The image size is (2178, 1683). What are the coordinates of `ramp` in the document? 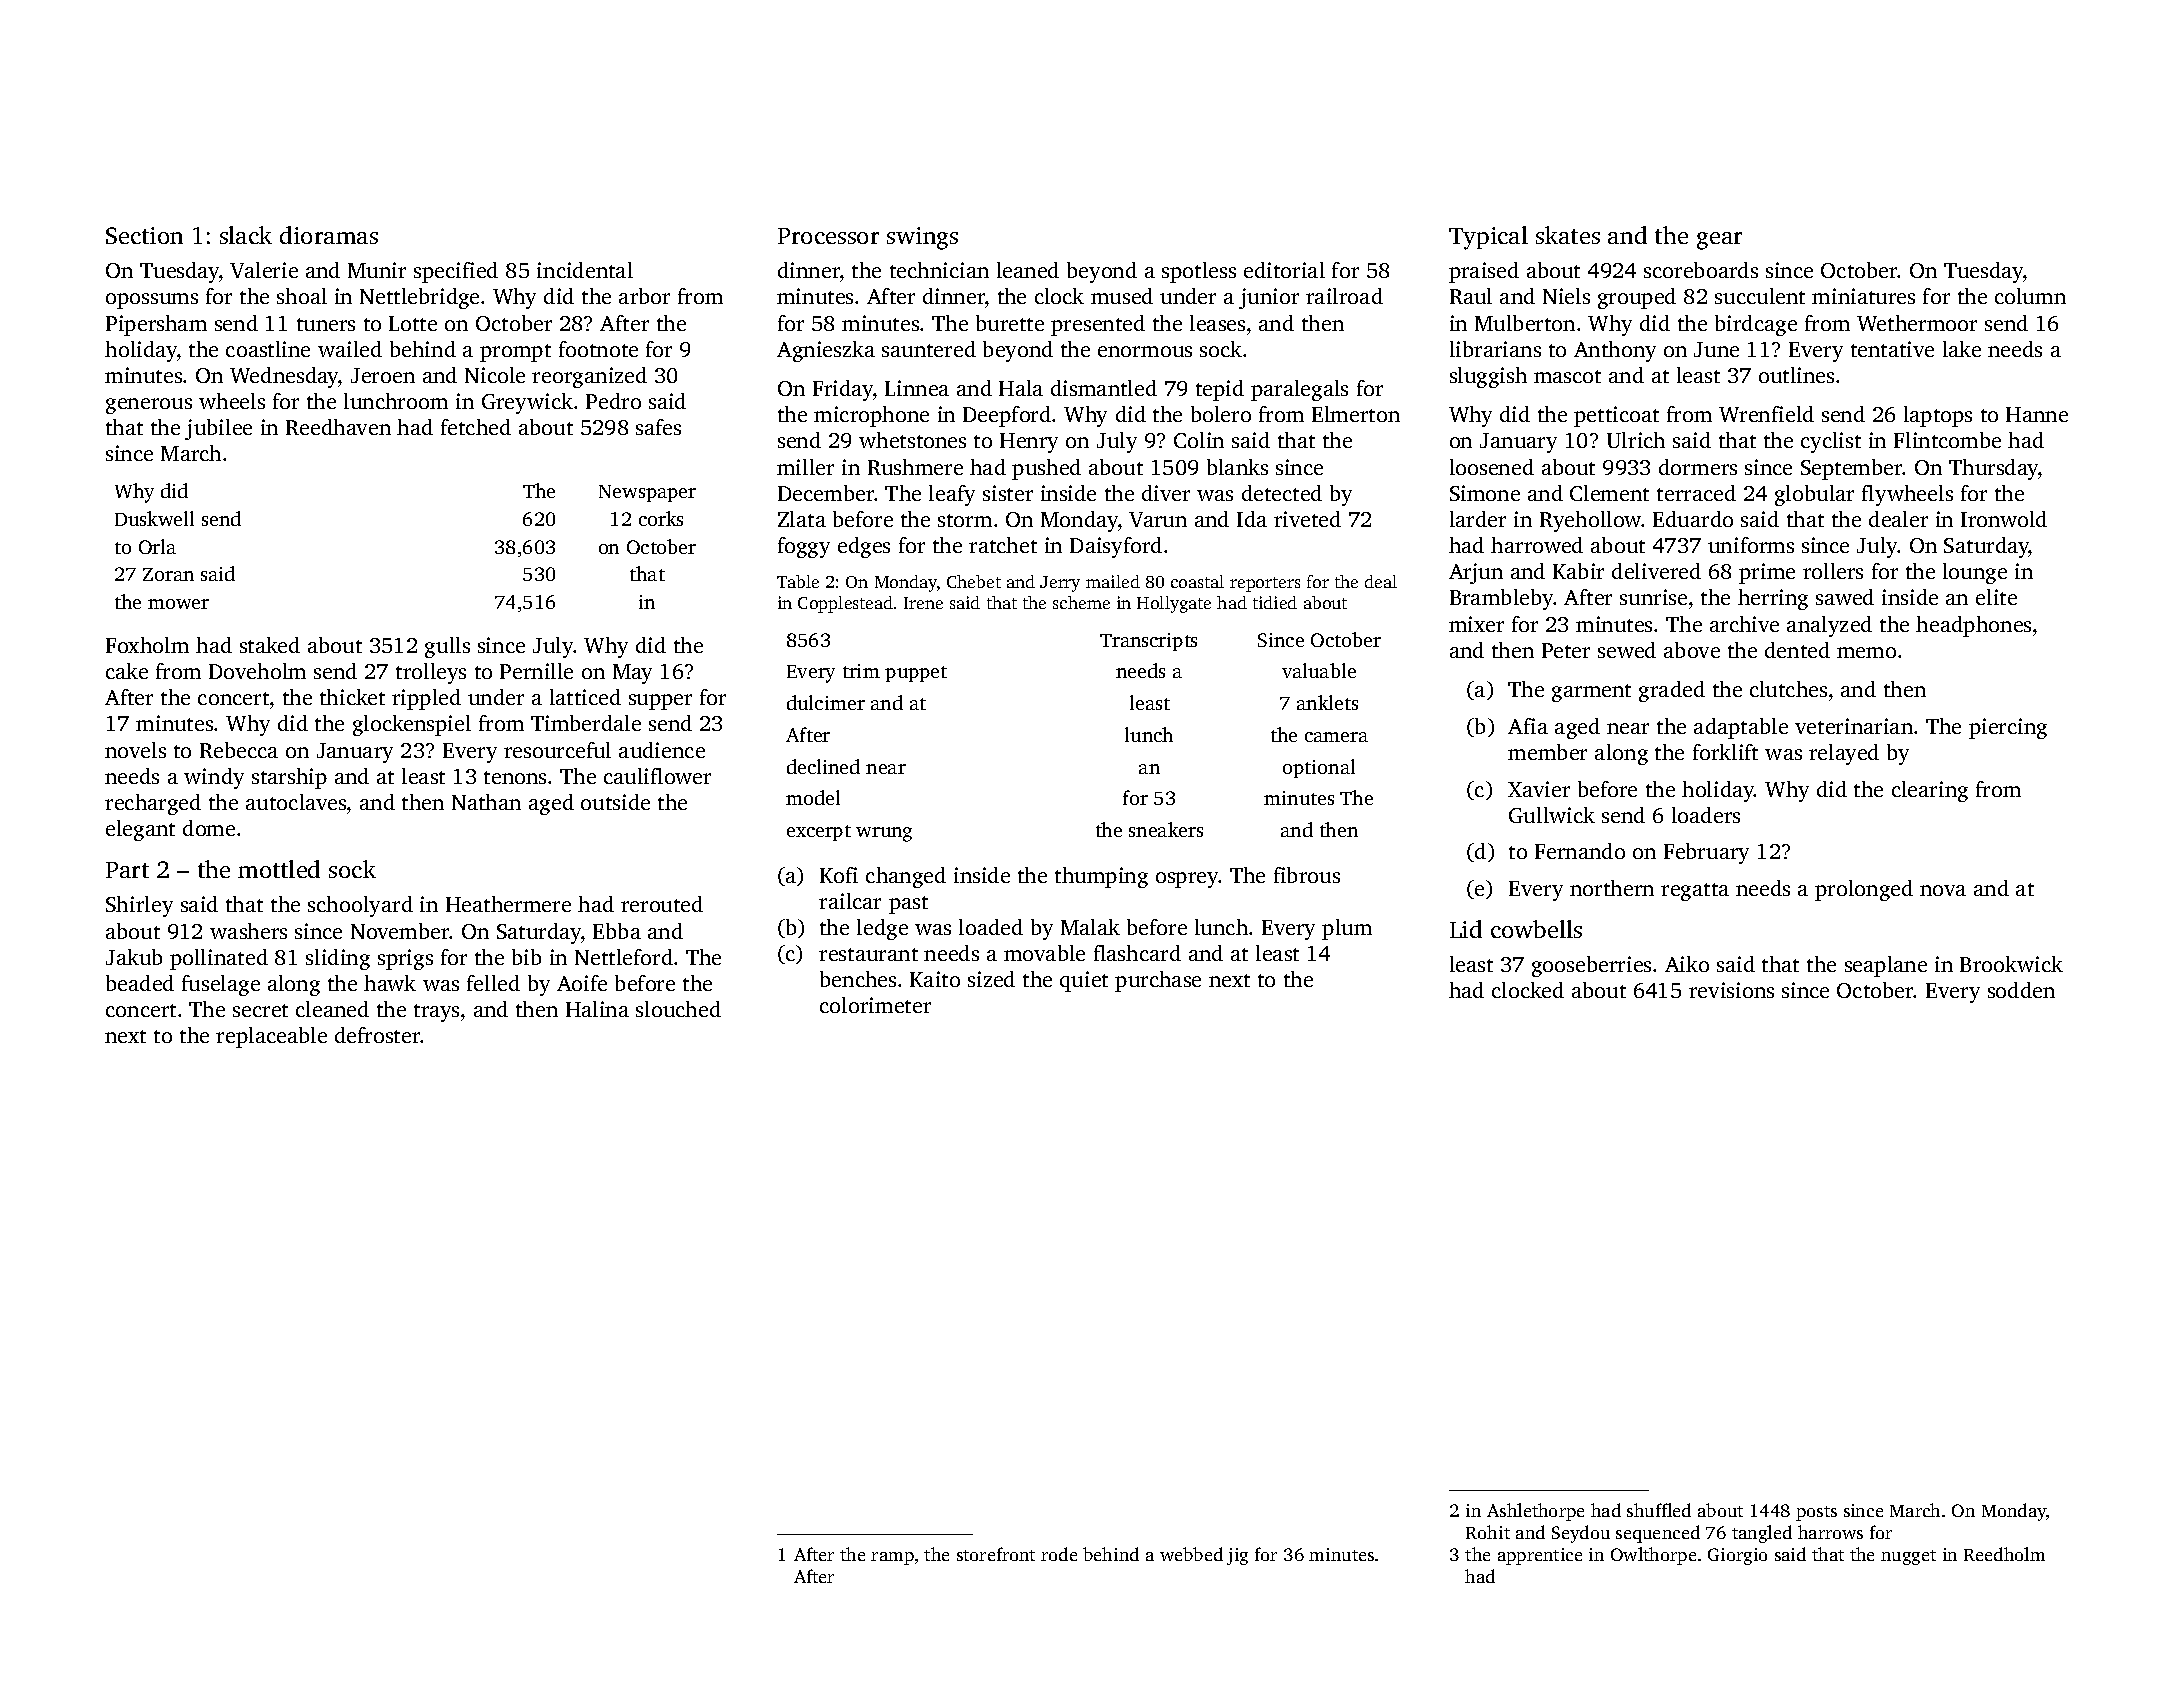 It's located at (892, 1558).
